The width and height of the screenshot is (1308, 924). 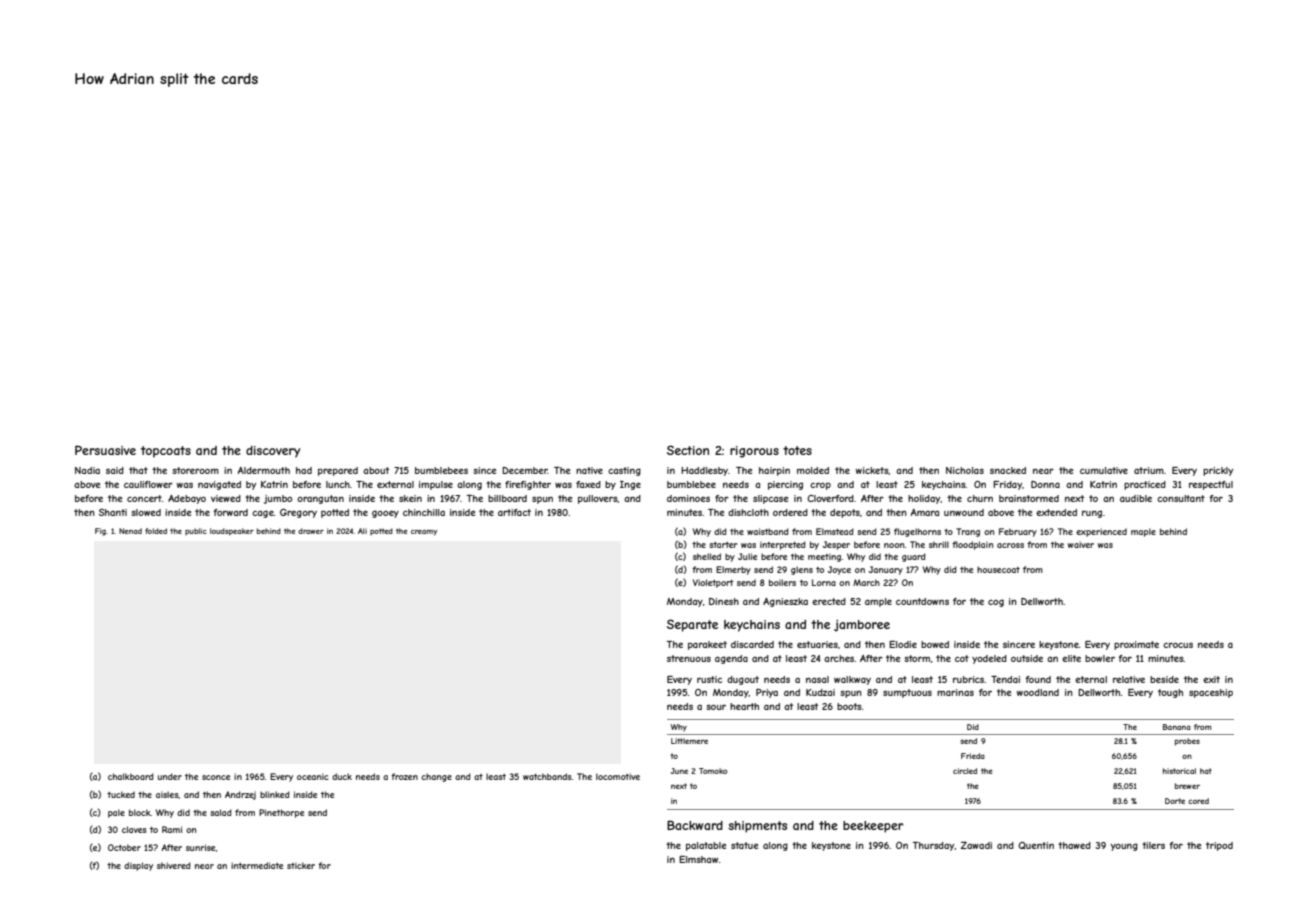 I want to click on October, so click(x=124, y=847).
